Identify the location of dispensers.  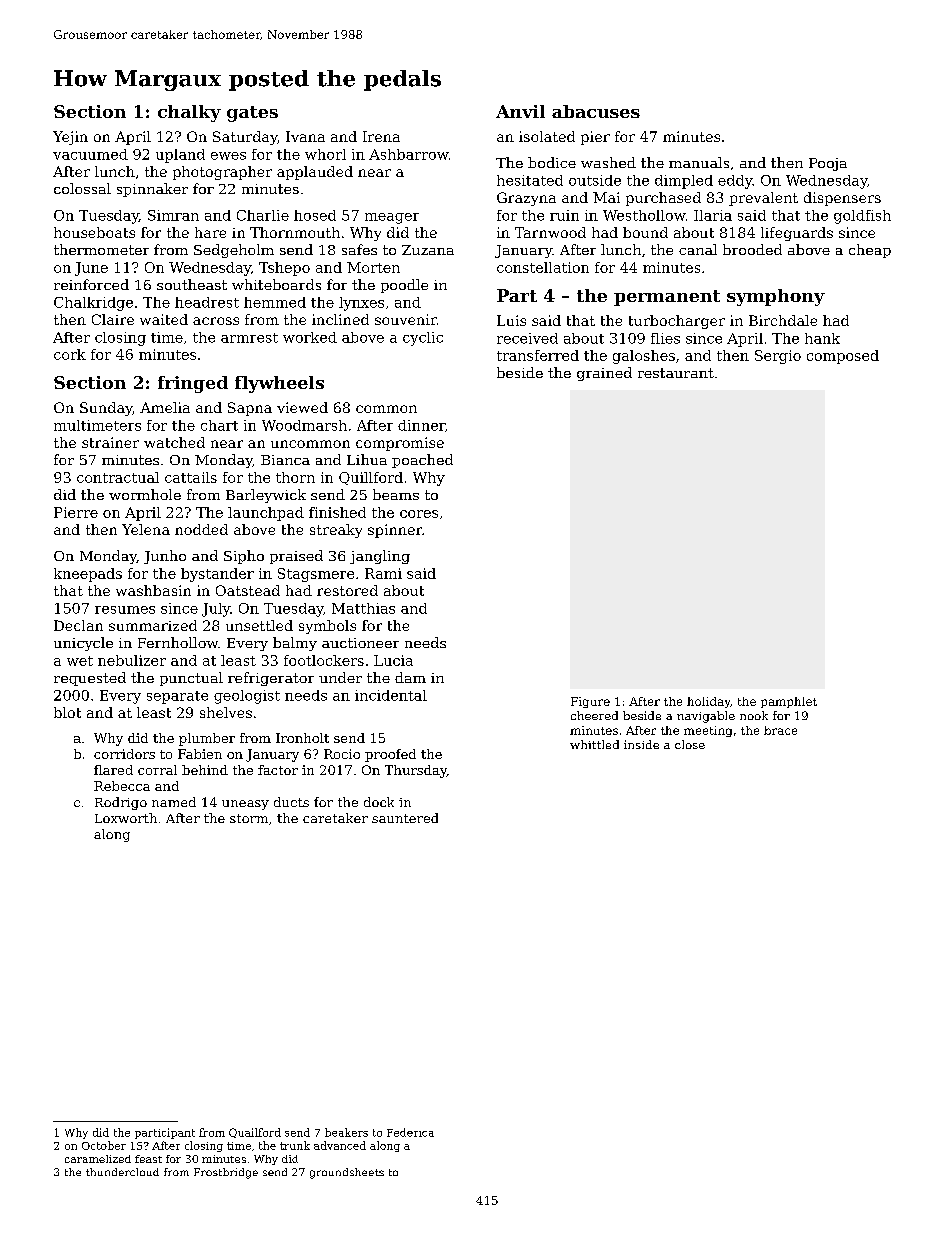
(842, 199).
